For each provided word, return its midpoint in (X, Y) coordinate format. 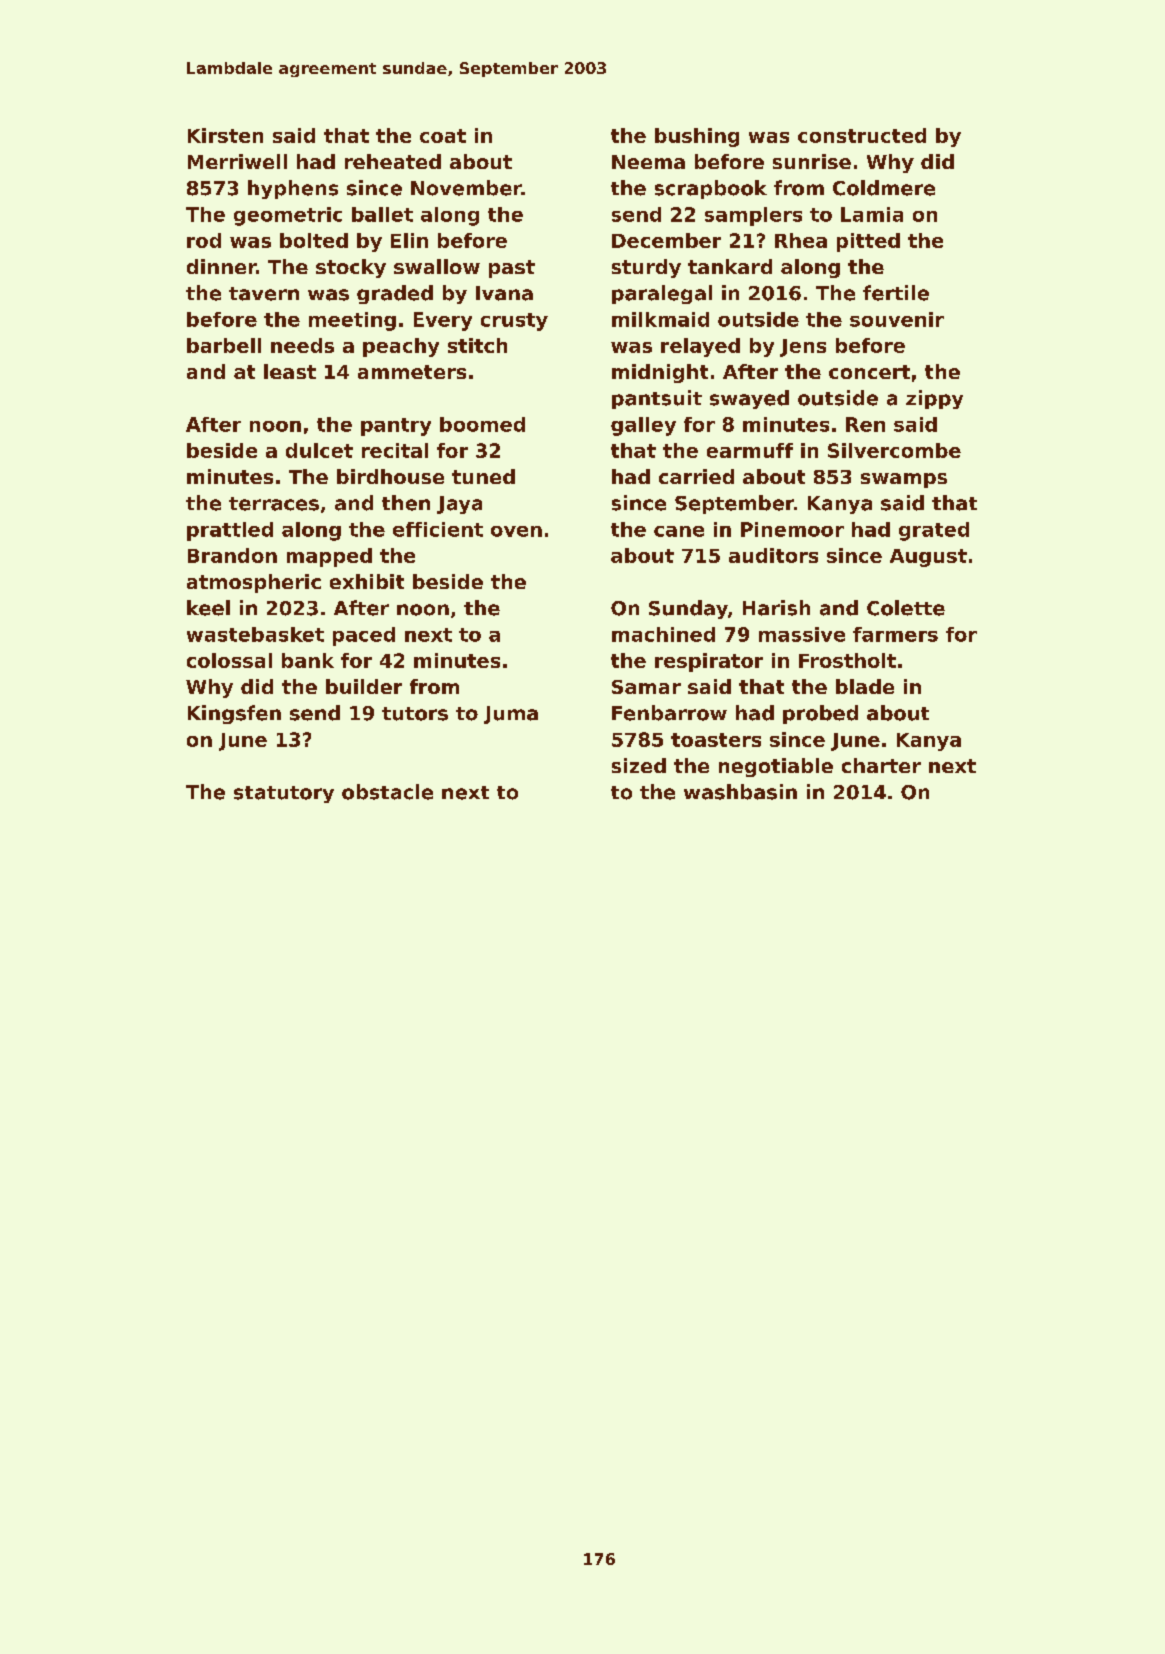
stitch (477, 345)
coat (443, 136)
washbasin (740, 792)
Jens (803, 348)
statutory (284, 794)
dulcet (319, 450)
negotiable (776, 767)
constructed (862, 135)
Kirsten (225, 135)
